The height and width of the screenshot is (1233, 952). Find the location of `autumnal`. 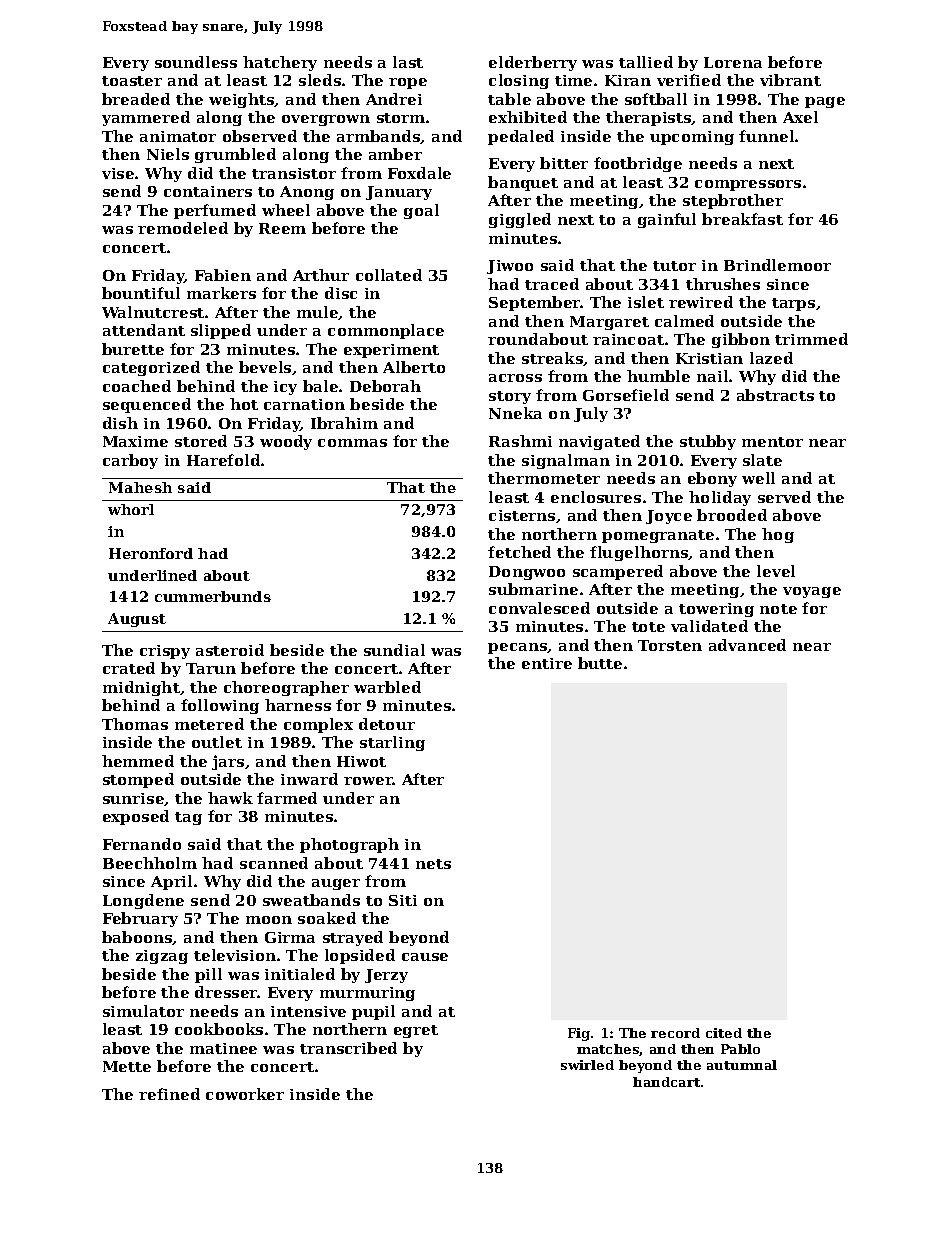

autumnal is located at coordinates (742, 1065).
